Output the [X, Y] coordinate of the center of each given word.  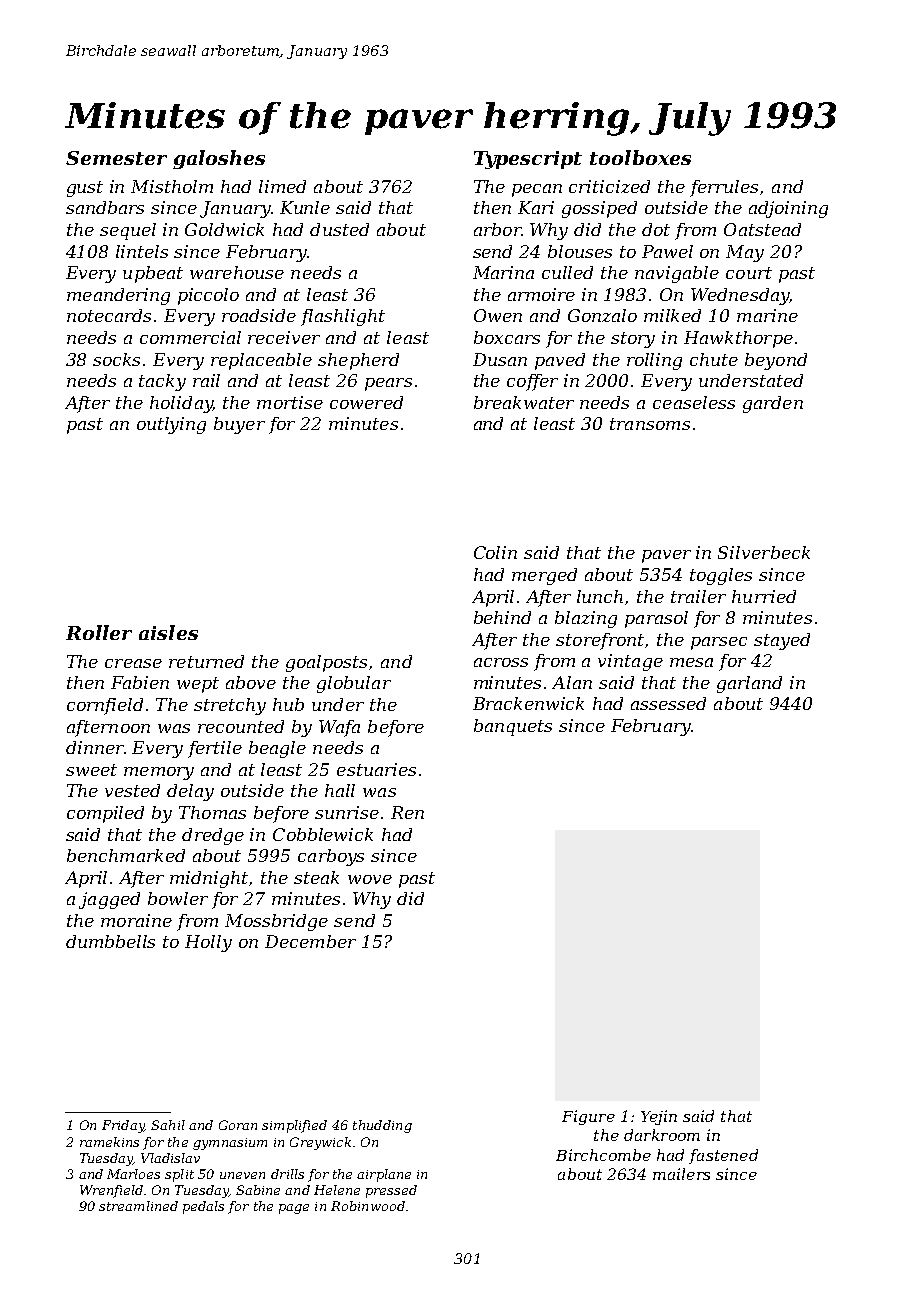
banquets [513, 727]
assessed [668, 703]
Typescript [528, 160]
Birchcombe [603, 1155]
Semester [116, 158]
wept [198, 685]
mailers [681, 1174]
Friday [123, 1126]
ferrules [724, 188]
